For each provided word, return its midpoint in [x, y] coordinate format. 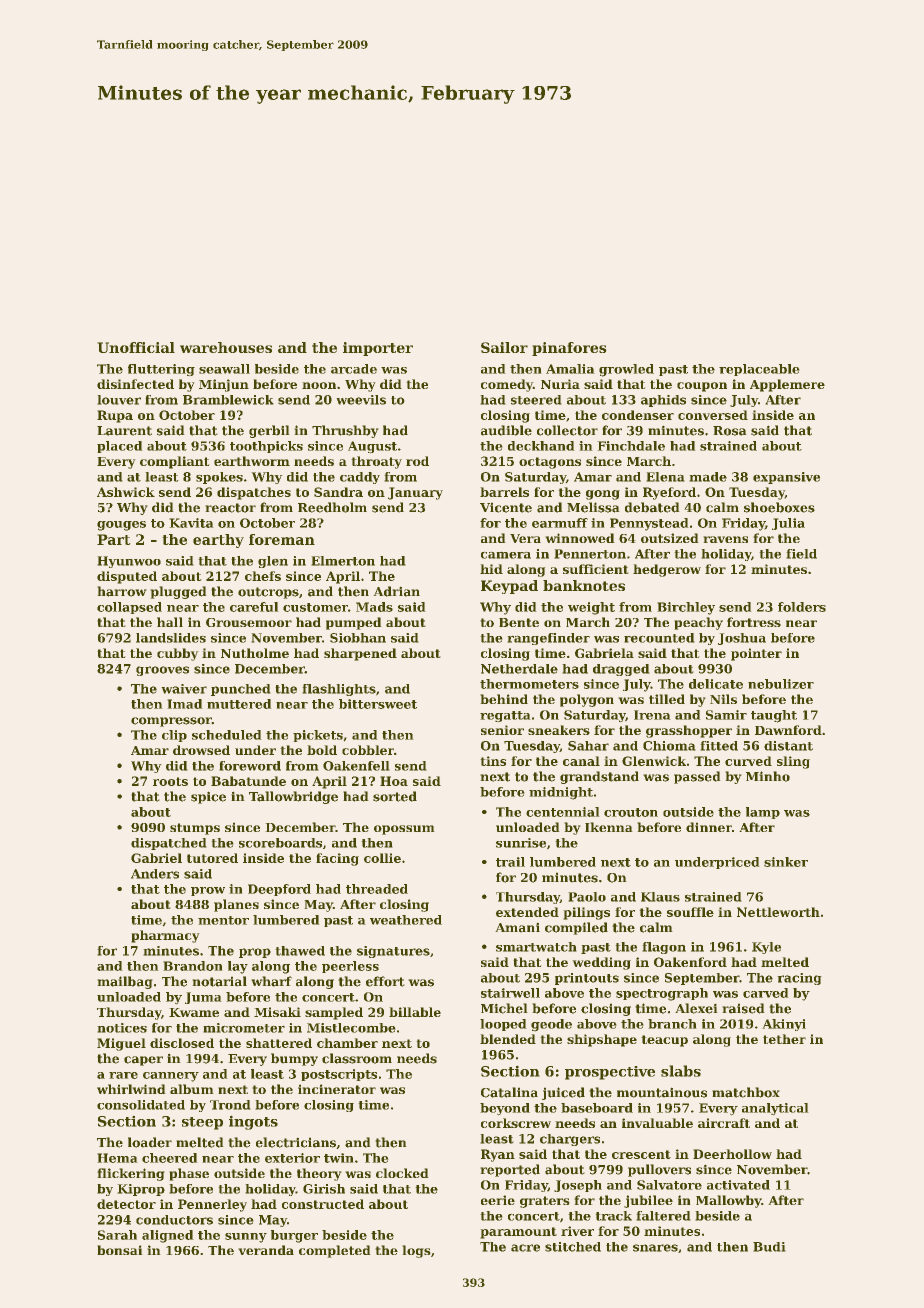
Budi [769, 1247]
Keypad [509, 587]
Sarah [117, 1235]
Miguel [121, 1044]
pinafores [569, 349]
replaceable [759, 370]
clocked [402, 1173]
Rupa [115, 416]
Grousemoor [249, 622]
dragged [621, 670]
